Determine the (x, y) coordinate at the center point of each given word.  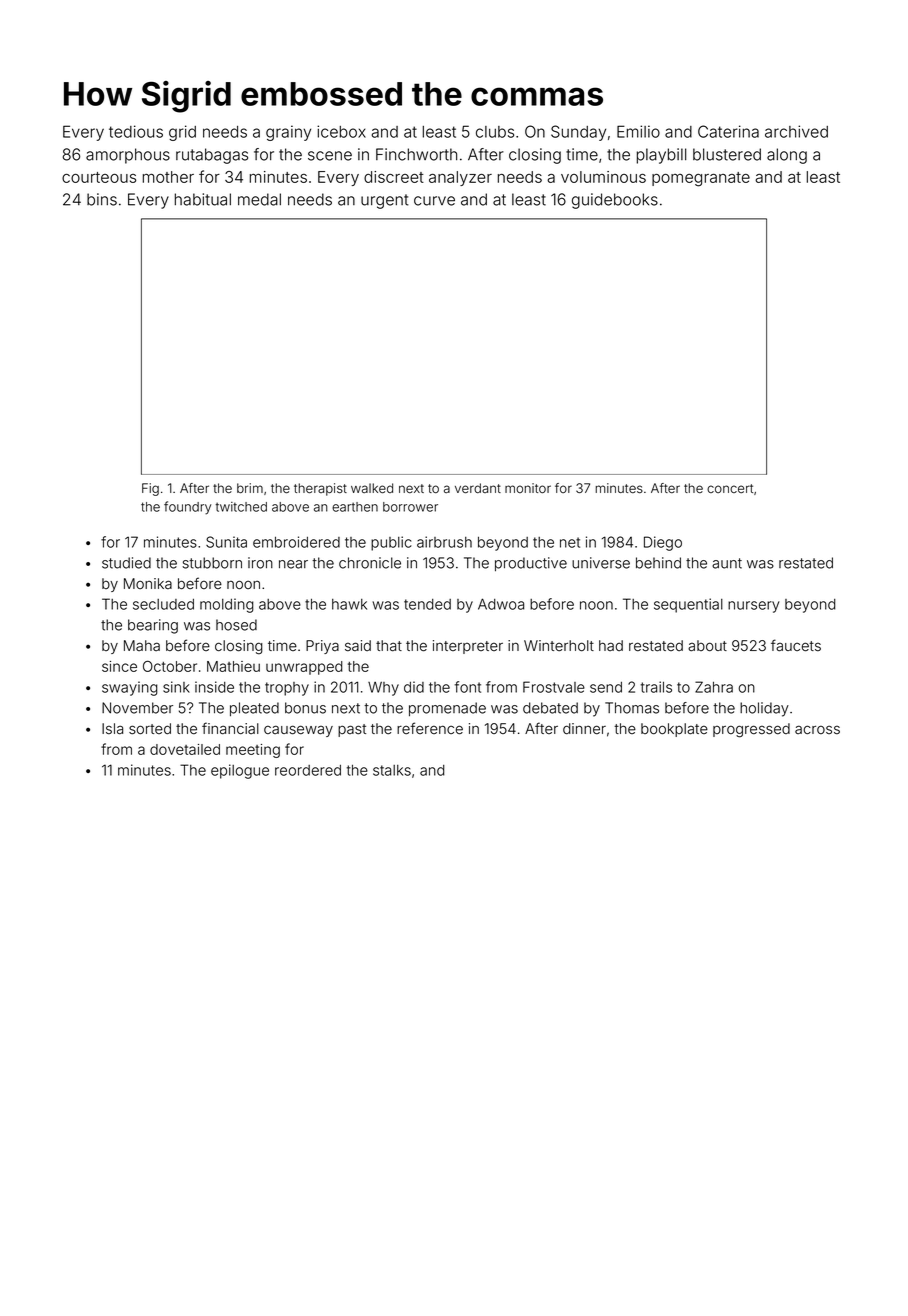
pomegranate (701, 179)
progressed (751, 730)
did (414, 687)
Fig (150, 489)
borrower (410, 507)
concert (730, 488)
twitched (241, 507)
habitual (203, 199)
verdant (478, 488)
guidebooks (615, 201)
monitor (528, 488)
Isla (112, 729)
